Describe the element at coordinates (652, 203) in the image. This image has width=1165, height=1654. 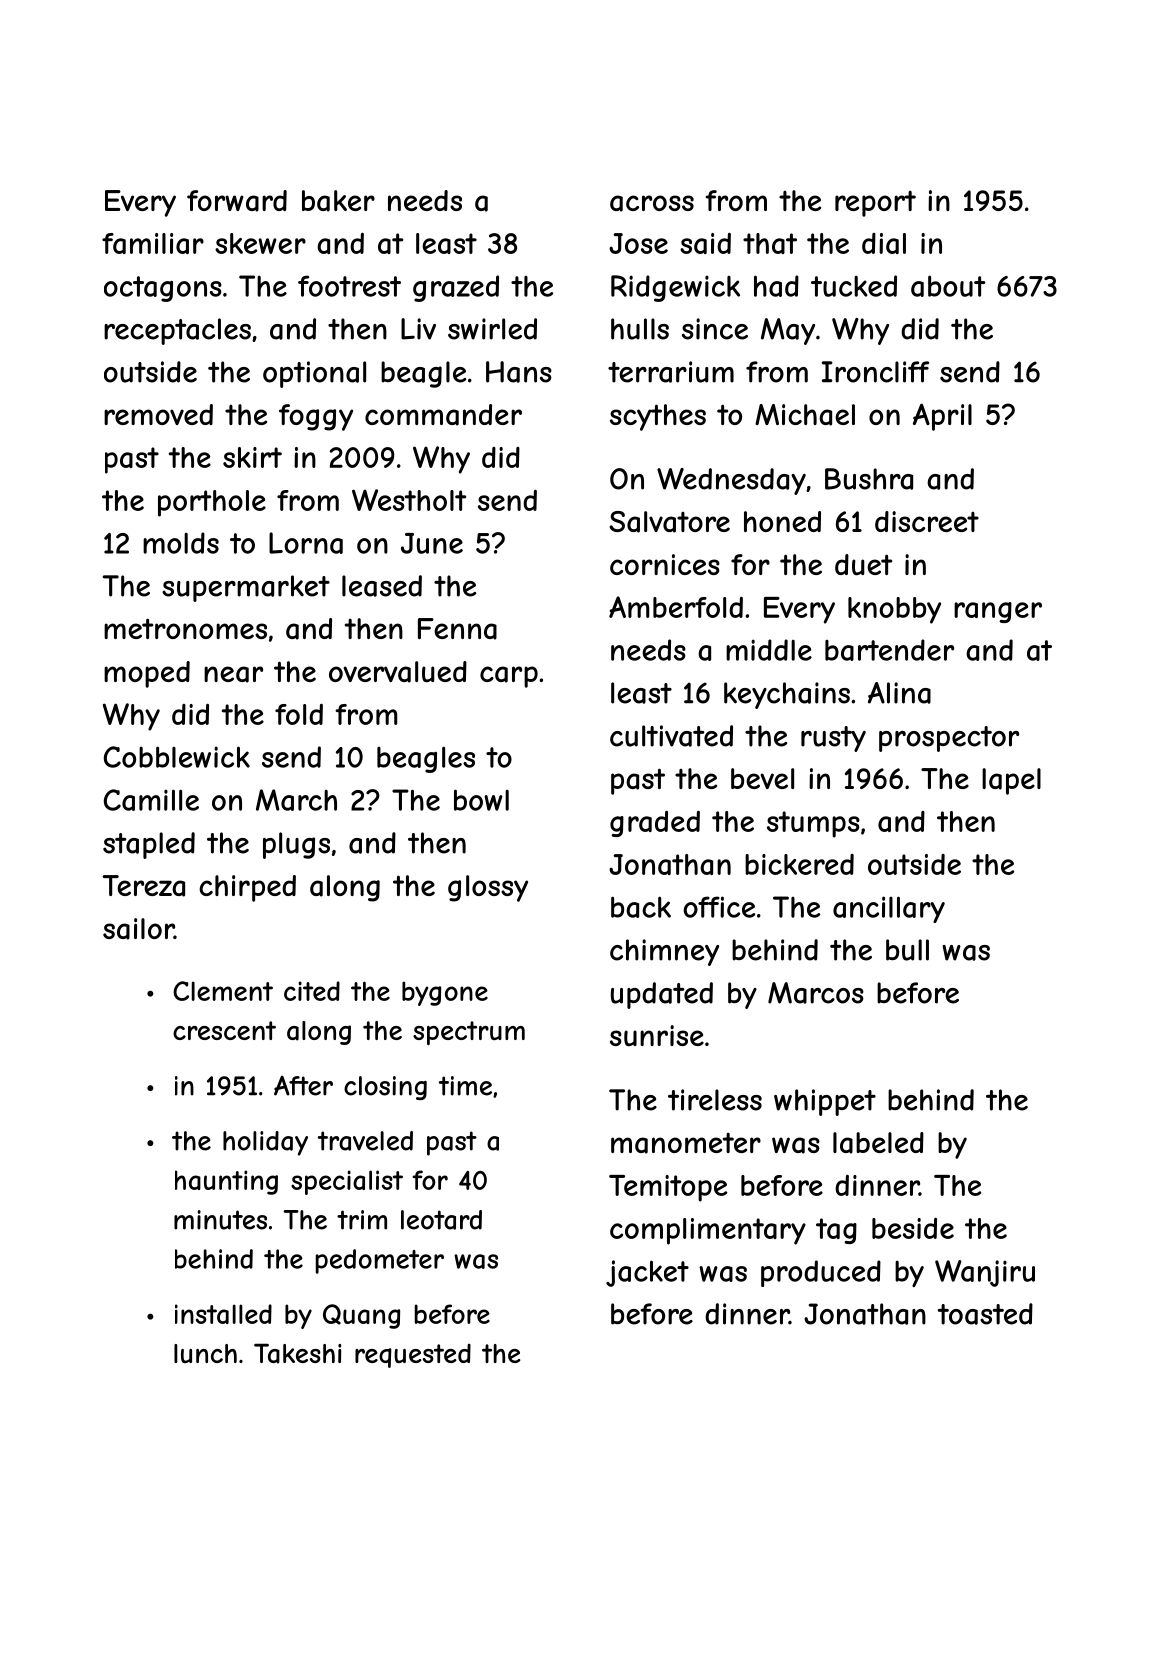
I see `across` at that location.
